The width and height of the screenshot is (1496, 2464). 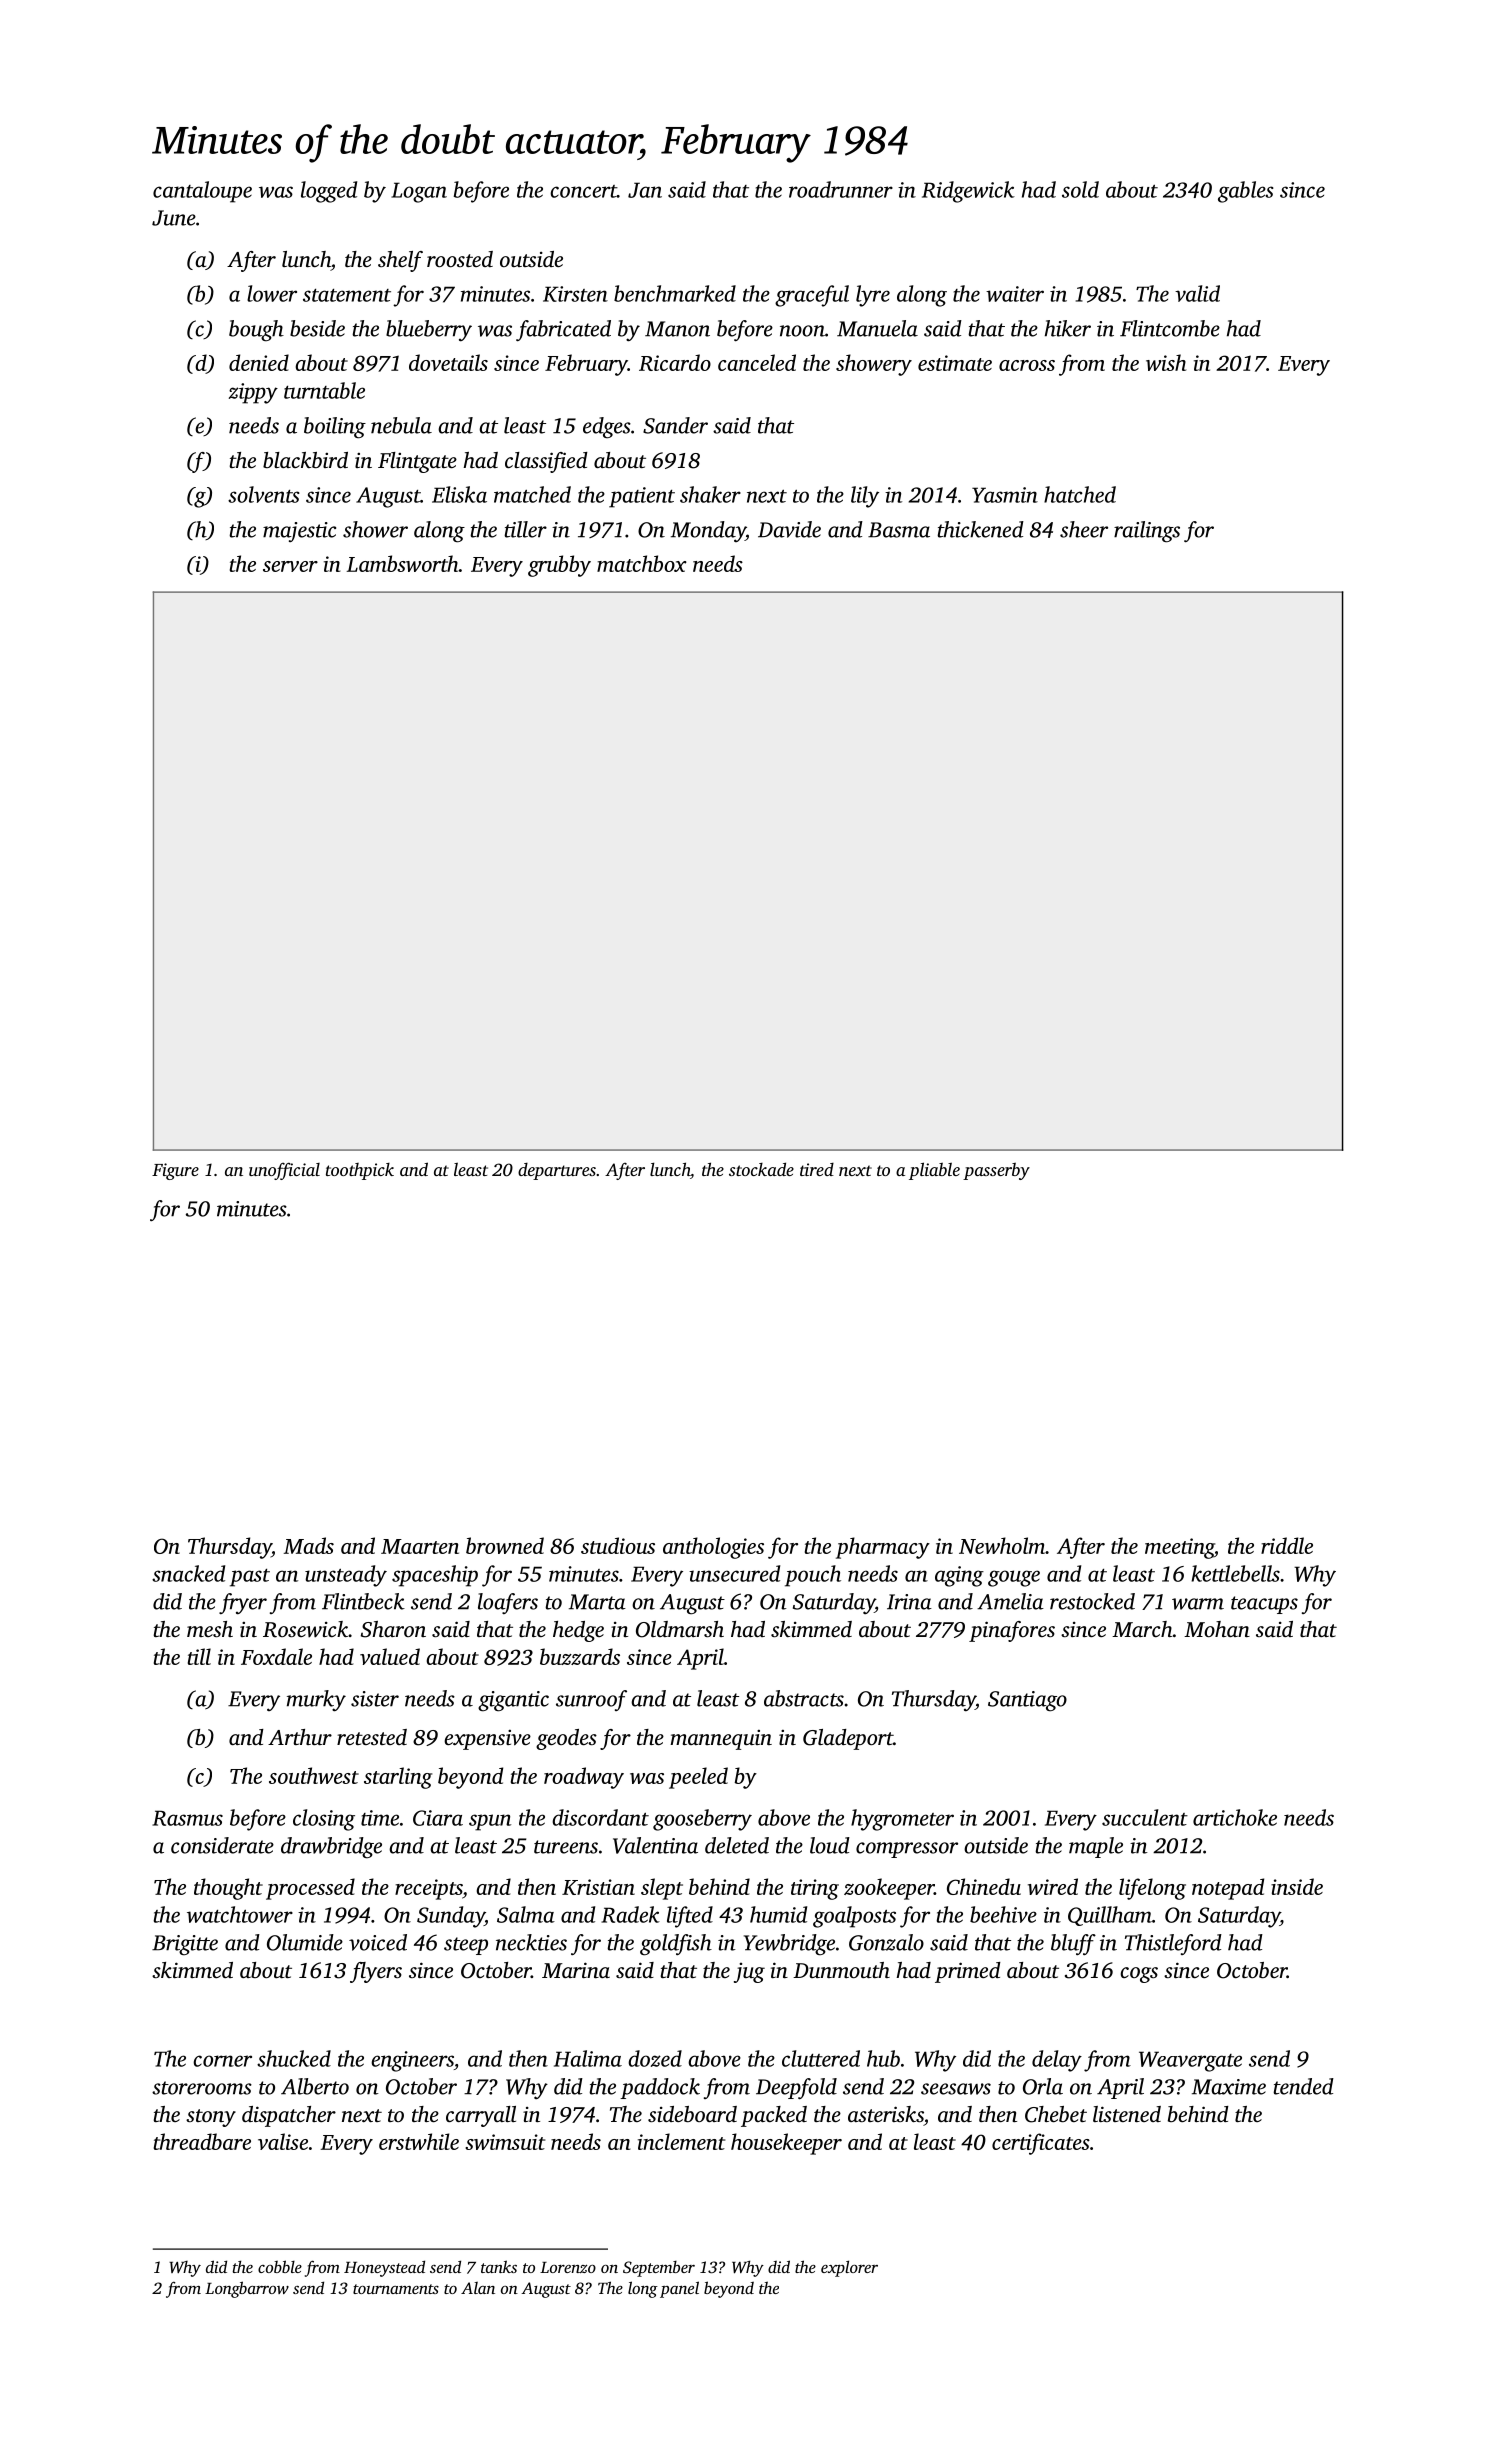 I want to click on storerooms, so click(x=202, y=2088).
